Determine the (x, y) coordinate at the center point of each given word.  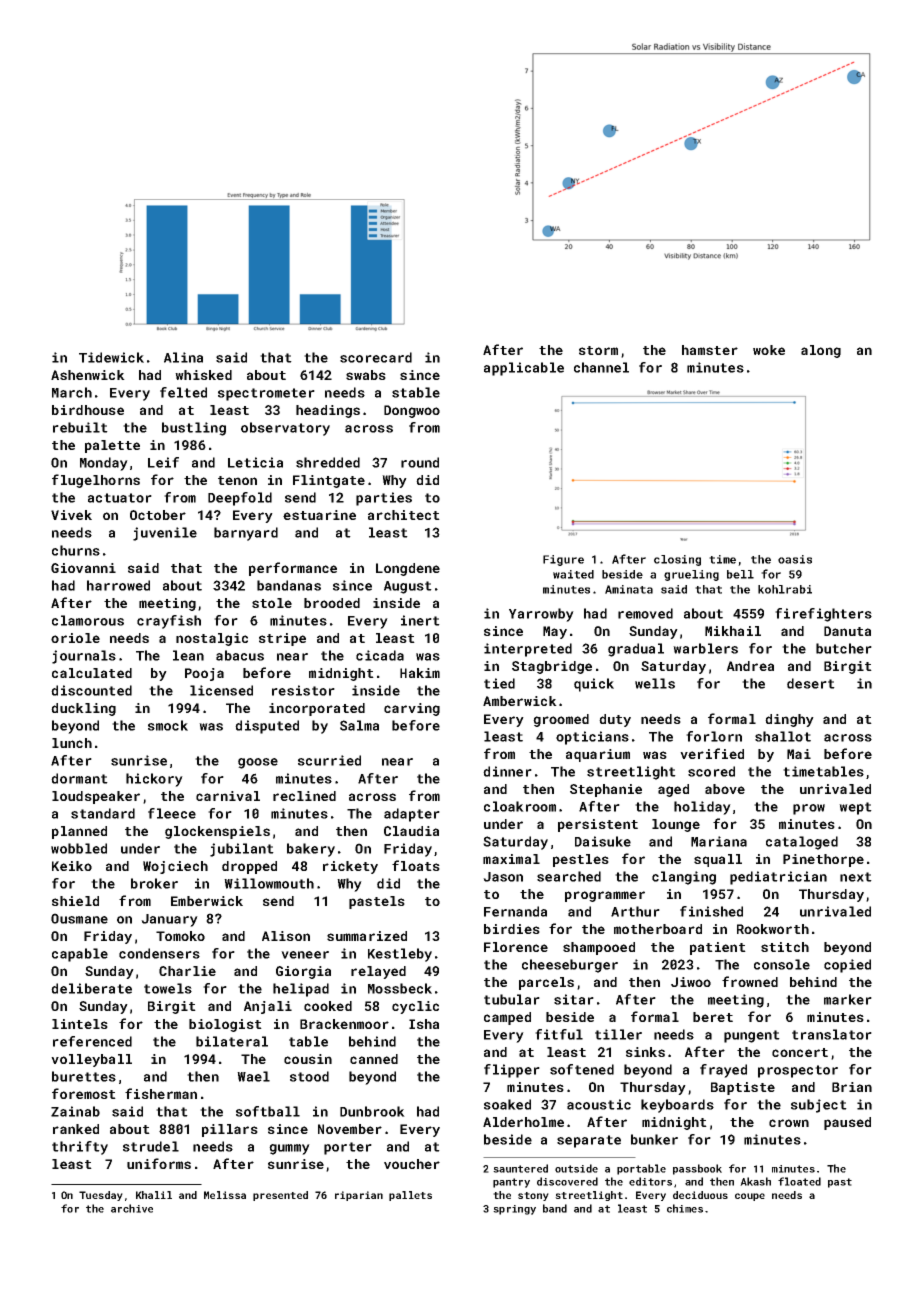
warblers (705, 648)
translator (832, 1034)
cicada (380, 655)
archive (132, 1208)
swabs (366, 375)
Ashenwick (88, 375)
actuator (120, 498)
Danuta (847, 631)
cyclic (415, 1007)
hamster (710, 350)
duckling (83, 709)
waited (573, 574)
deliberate (91, 988)
